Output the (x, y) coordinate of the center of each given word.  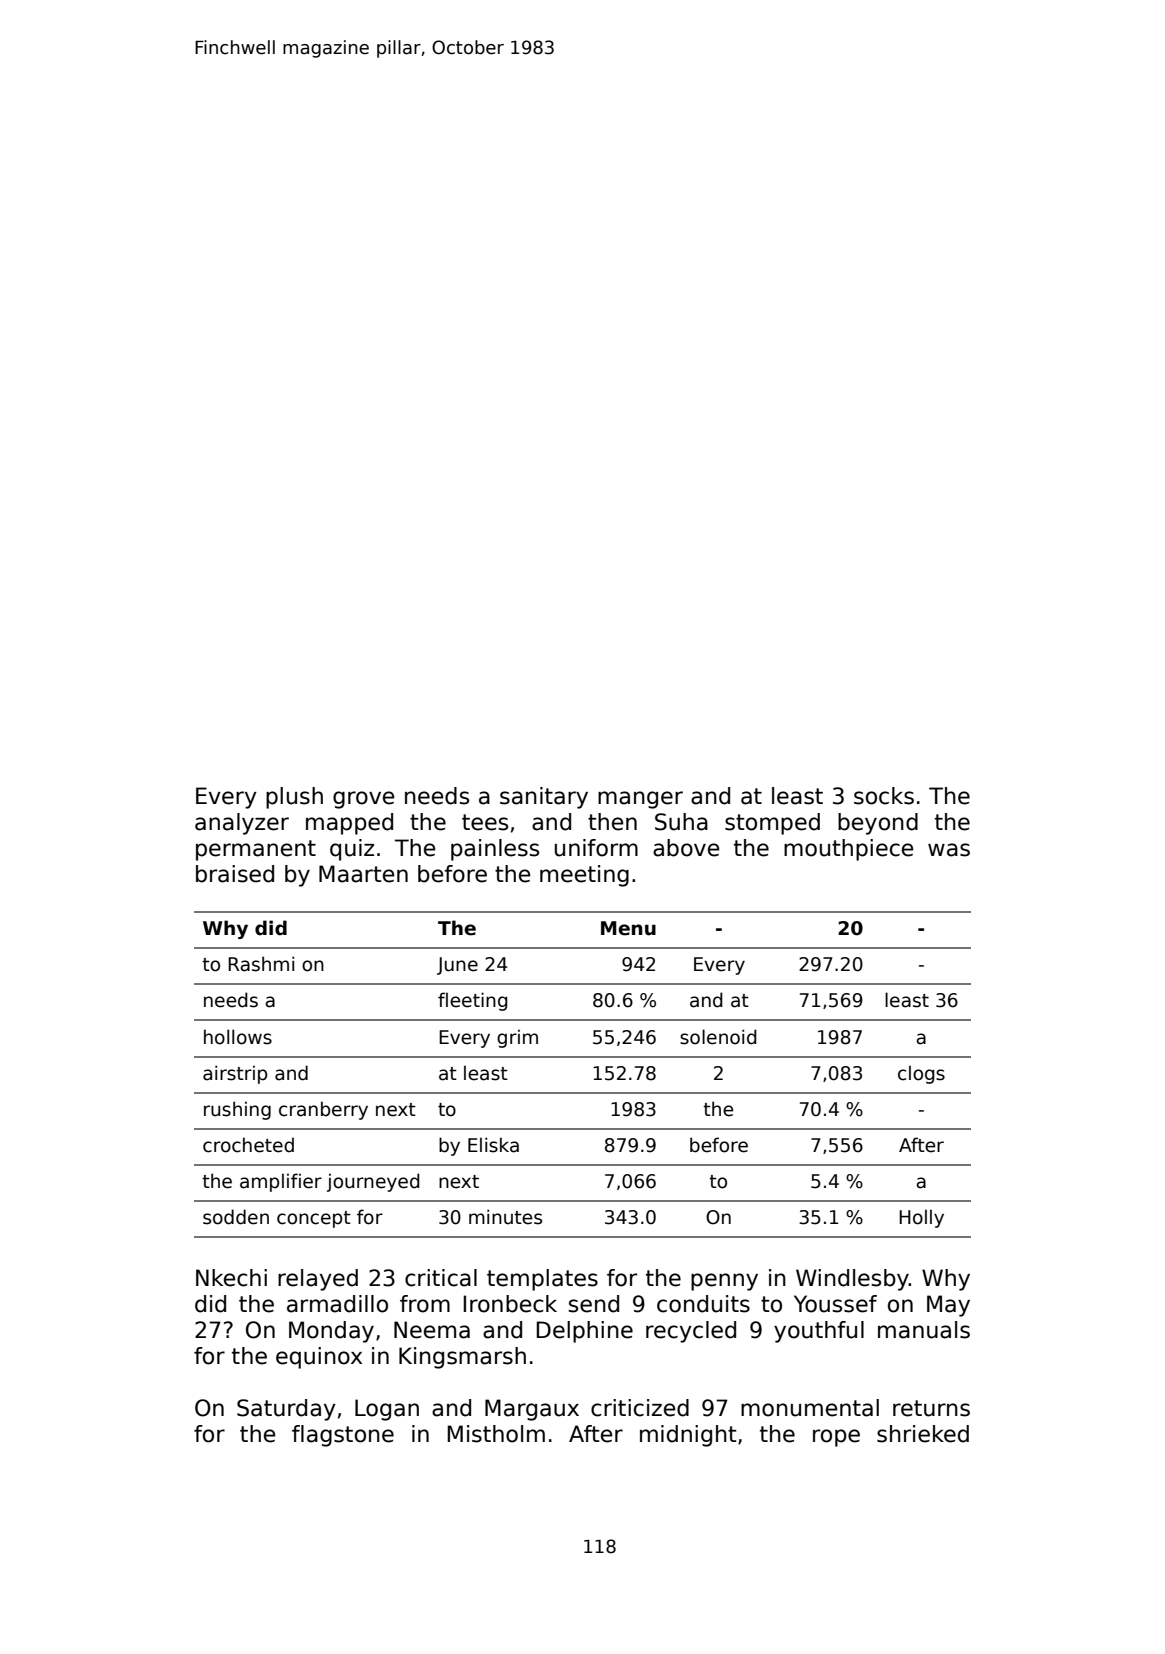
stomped (772, 824)
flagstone (343, 1436)
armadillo (337, 1304)
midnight (688, 1436)
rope (836, 1438)
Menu (628, 928)
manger (640, 800)
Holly (921, 1218)
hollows (238, 1037)
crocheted (248, 1145)
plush (294, 798)
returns (931, 1408)
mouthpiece (848, 850)
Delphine (585, 1332)
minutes (505, 1217)
